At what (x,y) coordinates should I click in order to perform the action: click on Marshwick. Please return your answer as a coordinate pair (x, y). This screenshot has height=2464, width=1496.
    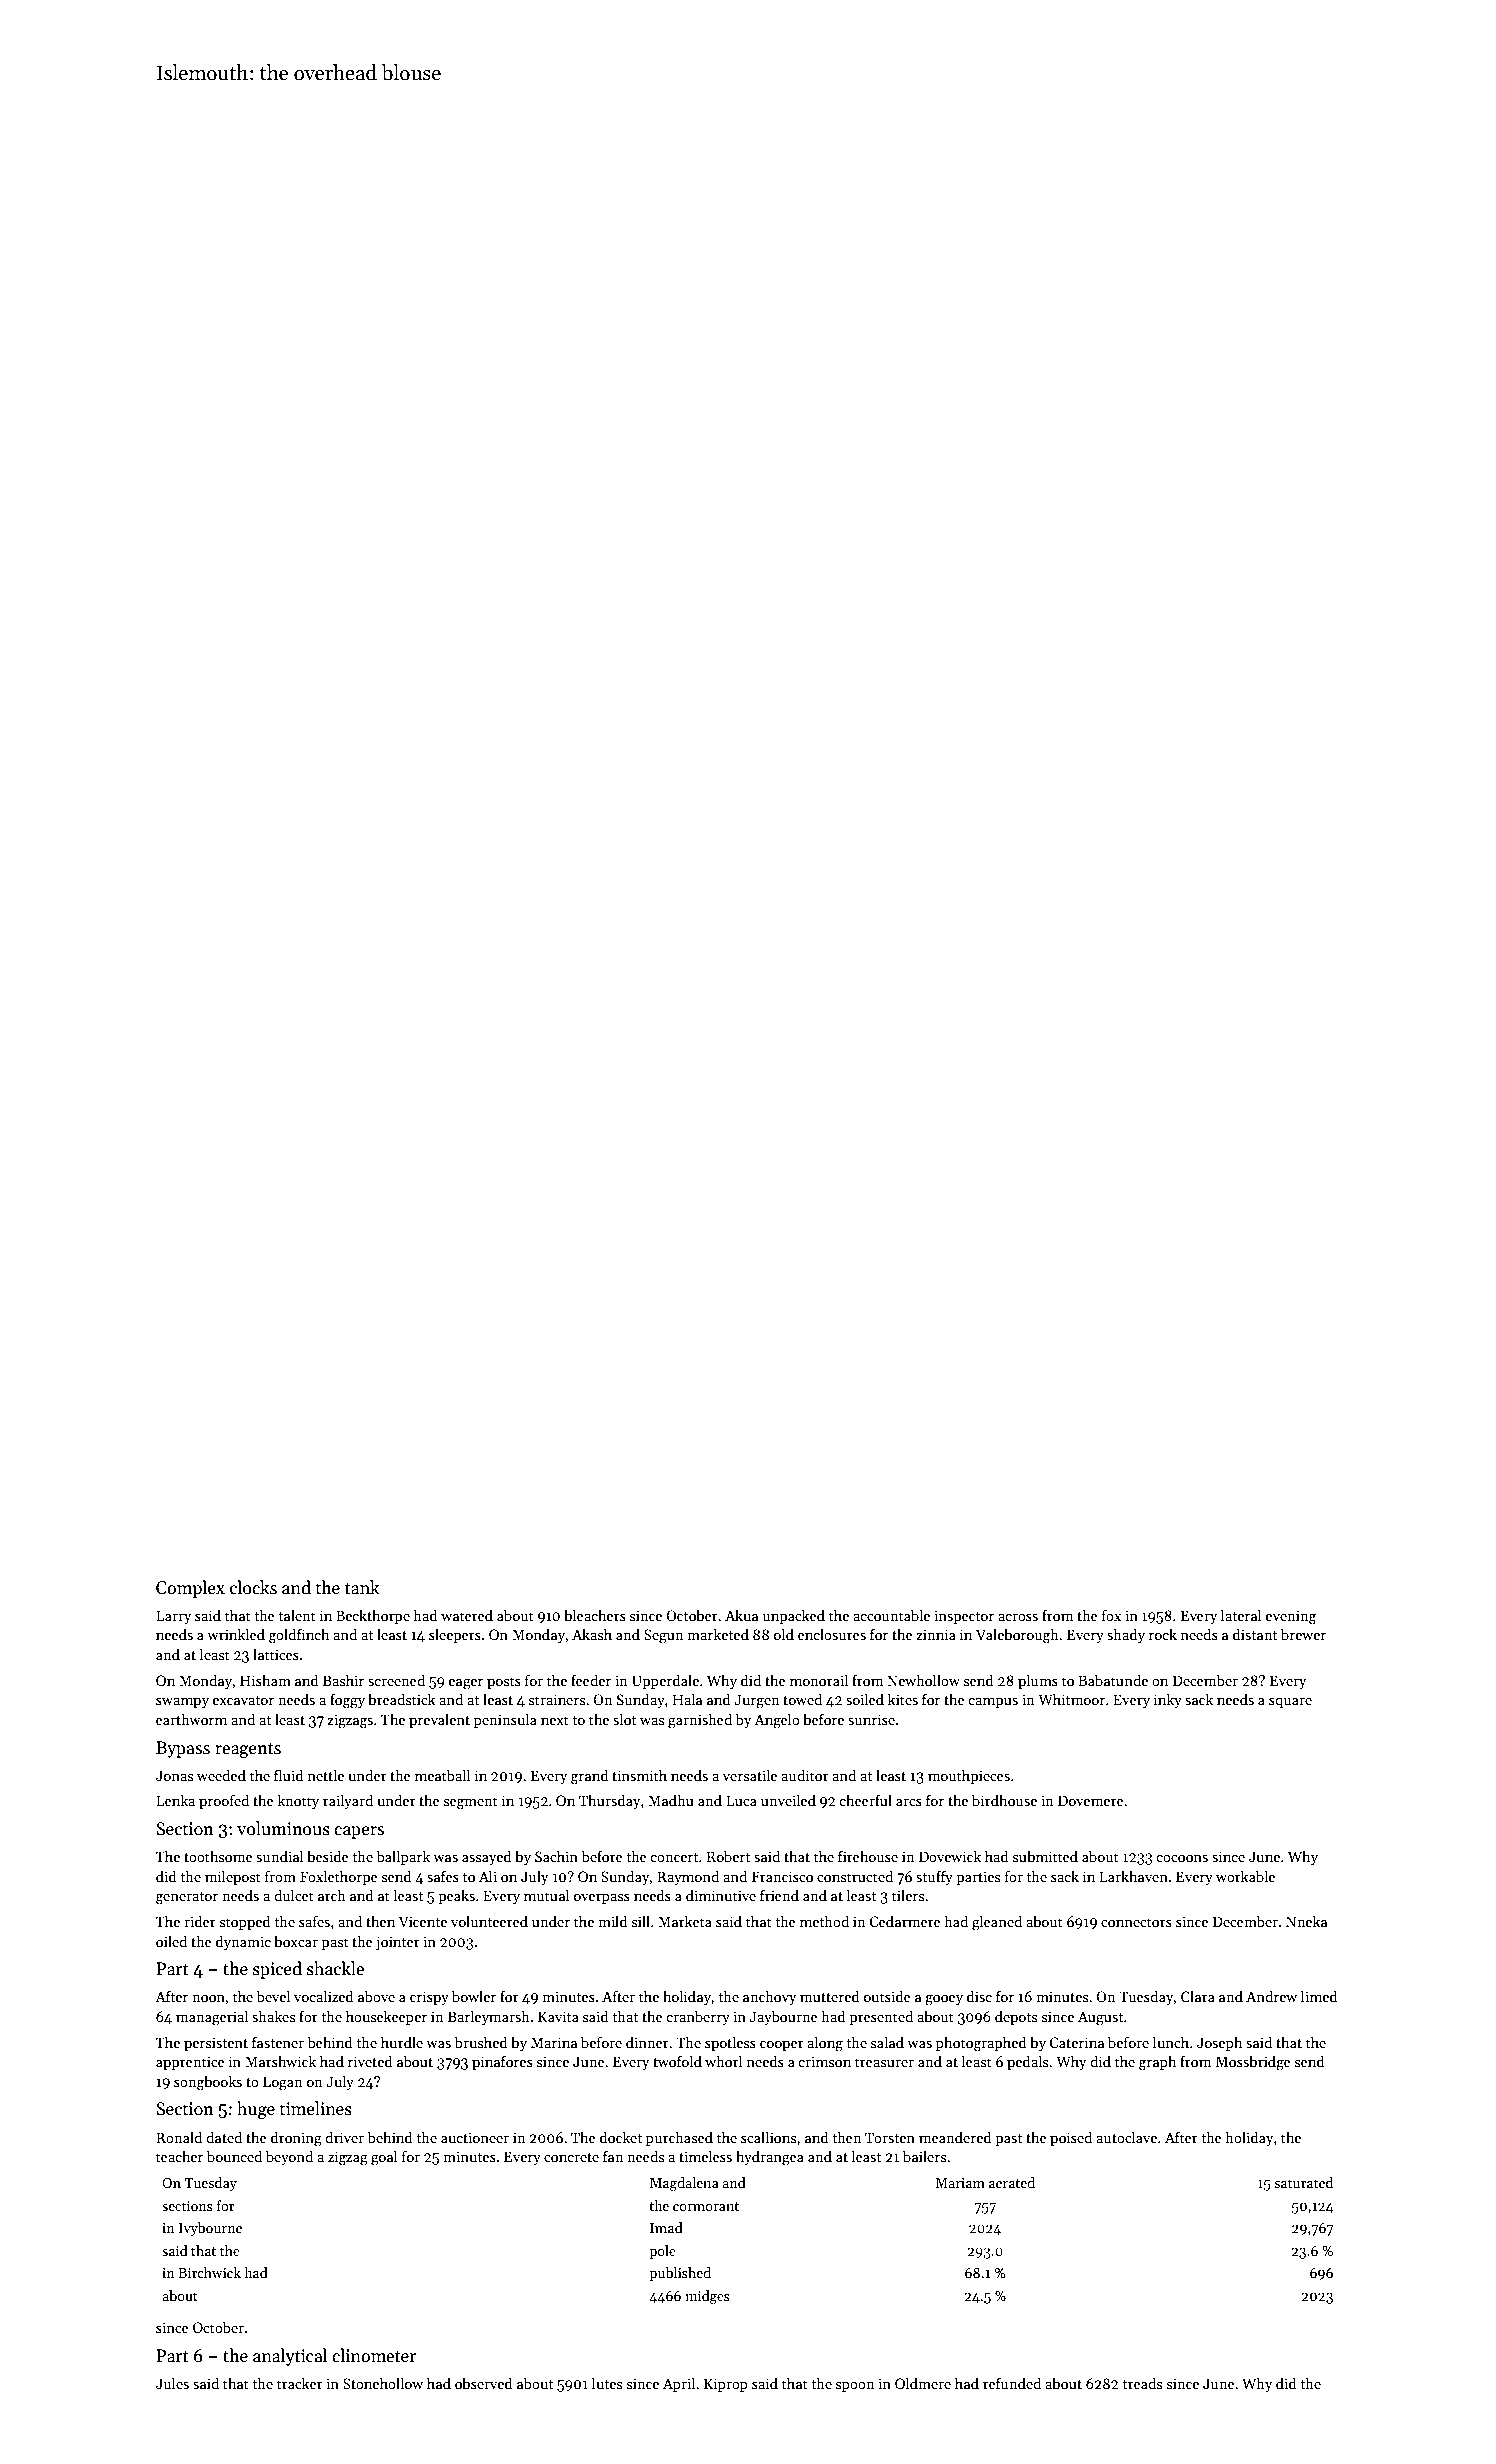
    Looking at the image, I should click on (280, 2061).
